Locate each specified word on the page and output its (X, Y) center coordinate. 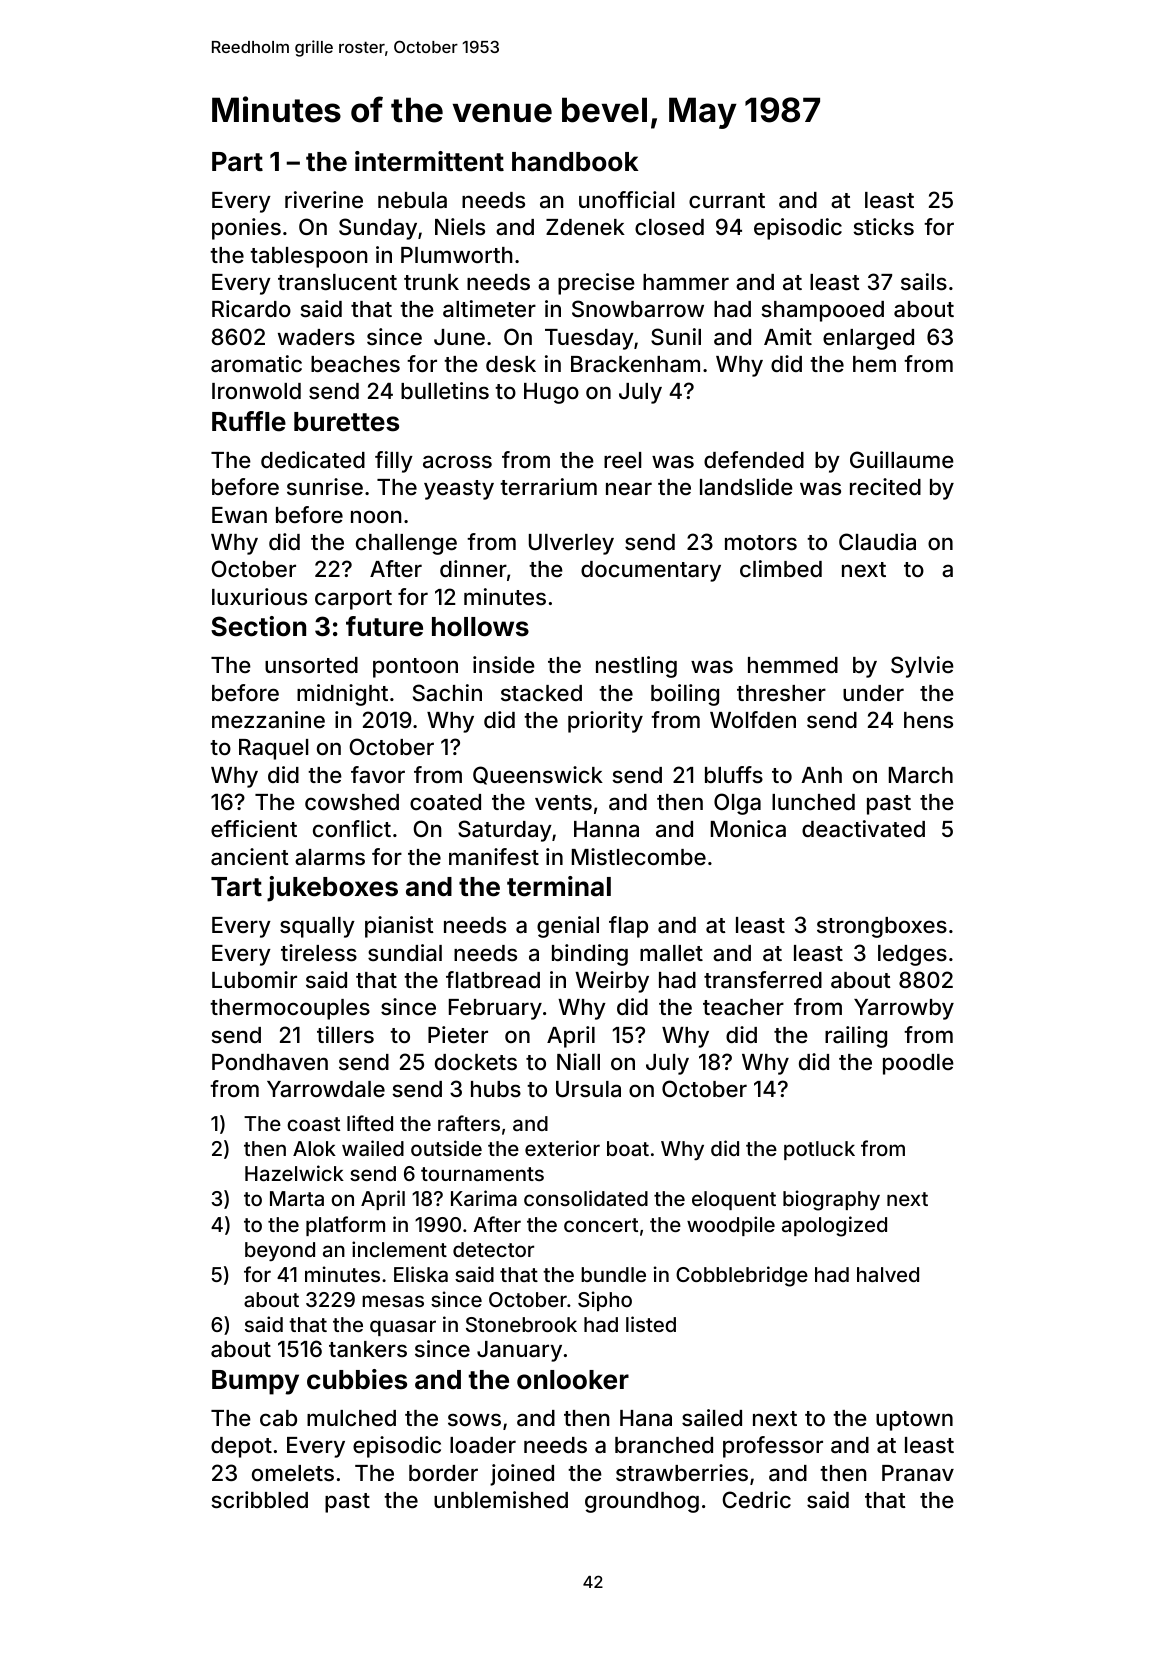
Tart (236, 887)
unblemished (501, 1499)
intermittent (429, 161)
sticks (883, 226)
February (495, 1009)
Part (237, 162)
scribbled (259, 1499)
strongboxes (882, 927)
